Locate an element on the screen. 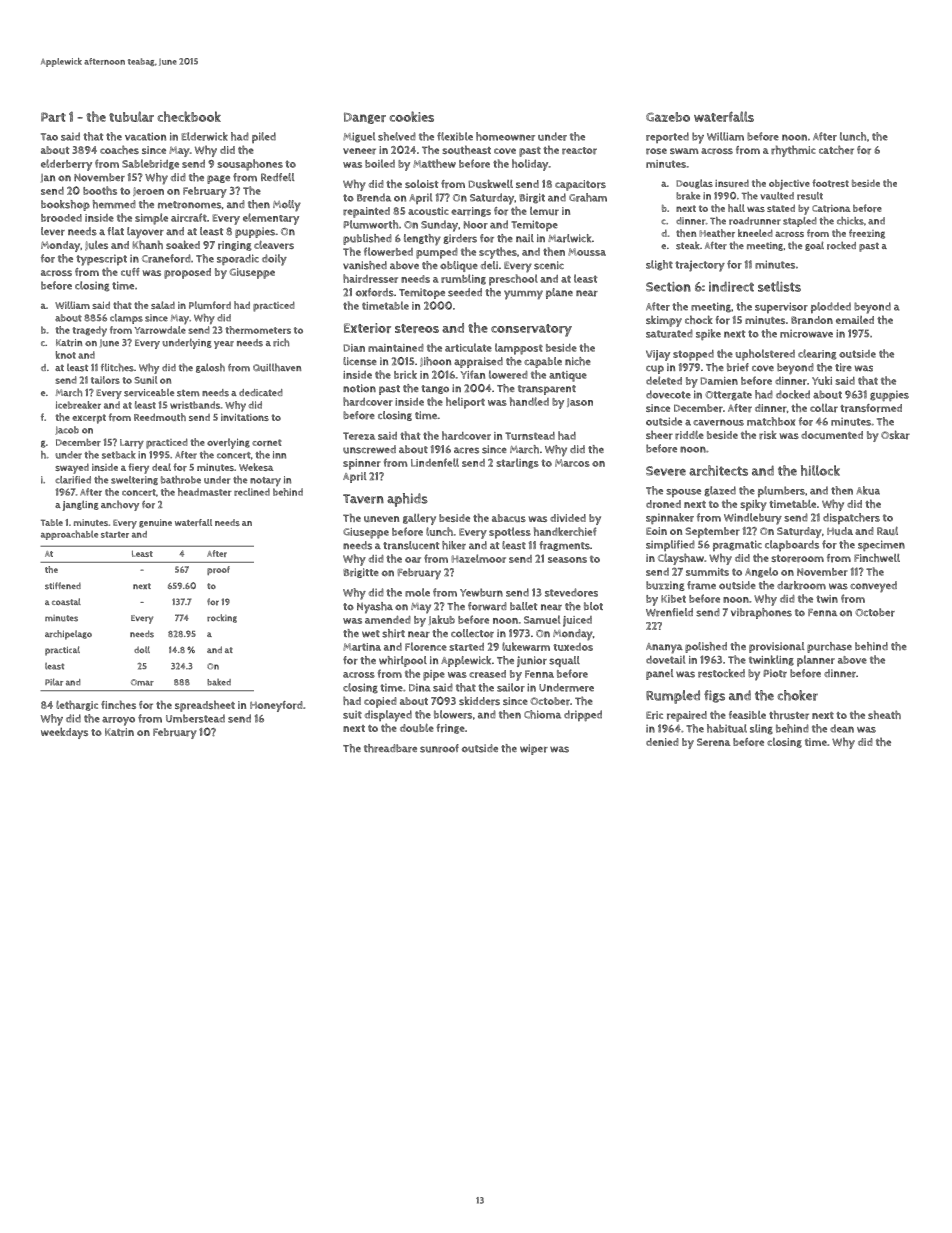 The height and width of the screenshot is (1233, 952). typescript is located at coordinates (101, 260).
